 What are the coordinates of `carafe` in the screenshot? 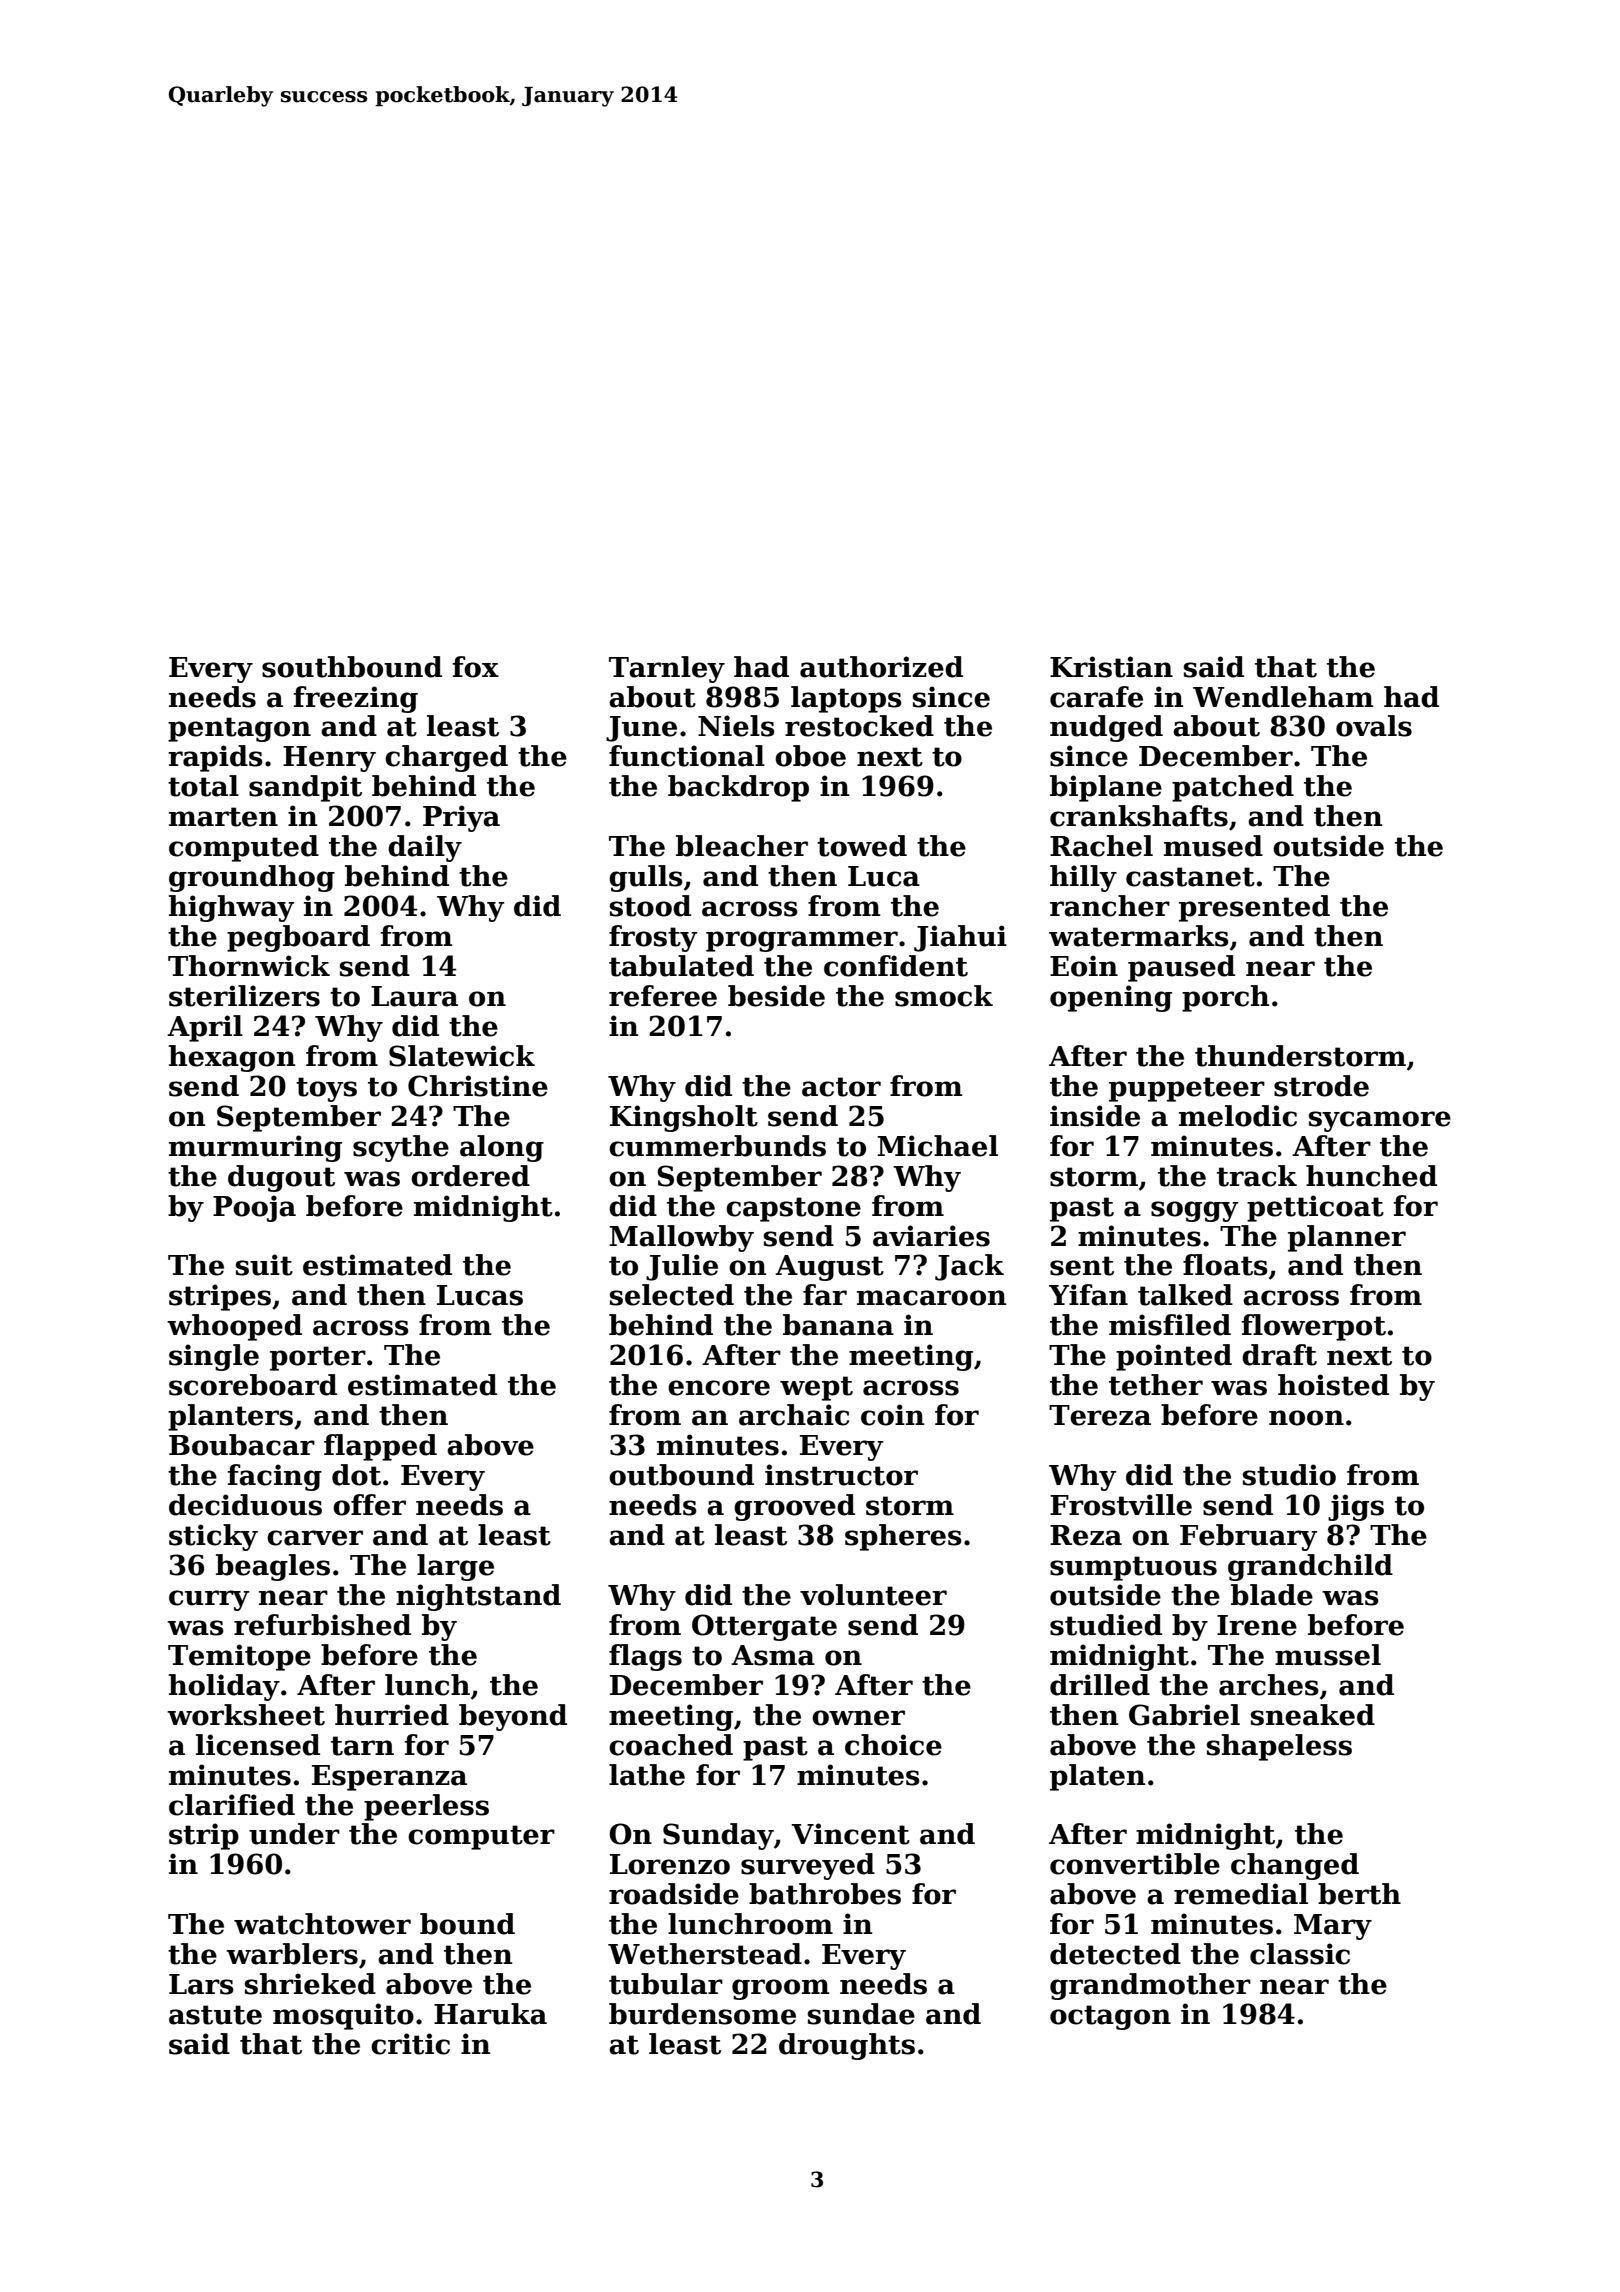 It's located at (1096, 697).
